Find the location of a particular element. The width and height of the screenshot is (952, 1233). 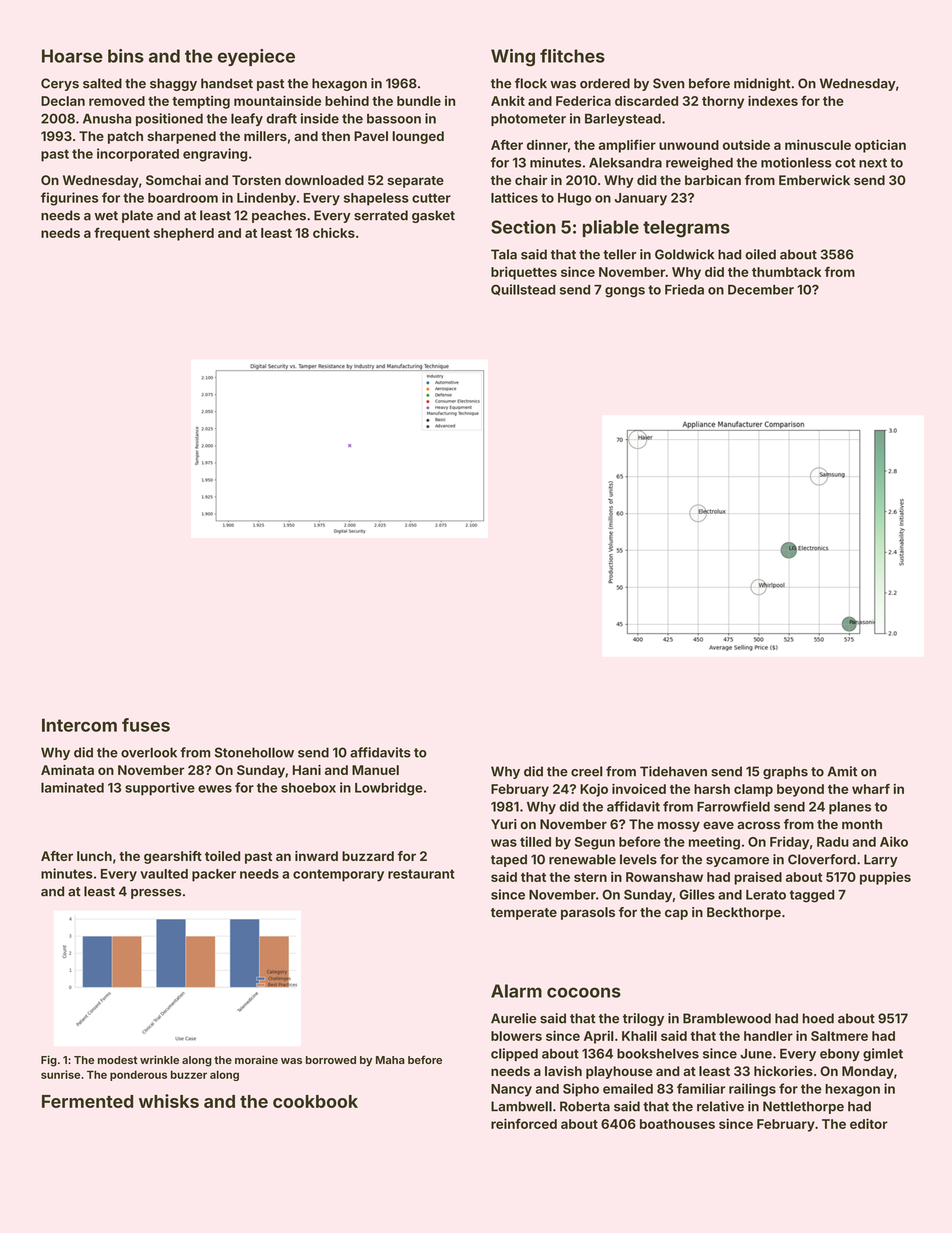

Sven is located at coordinates (668, 83).
